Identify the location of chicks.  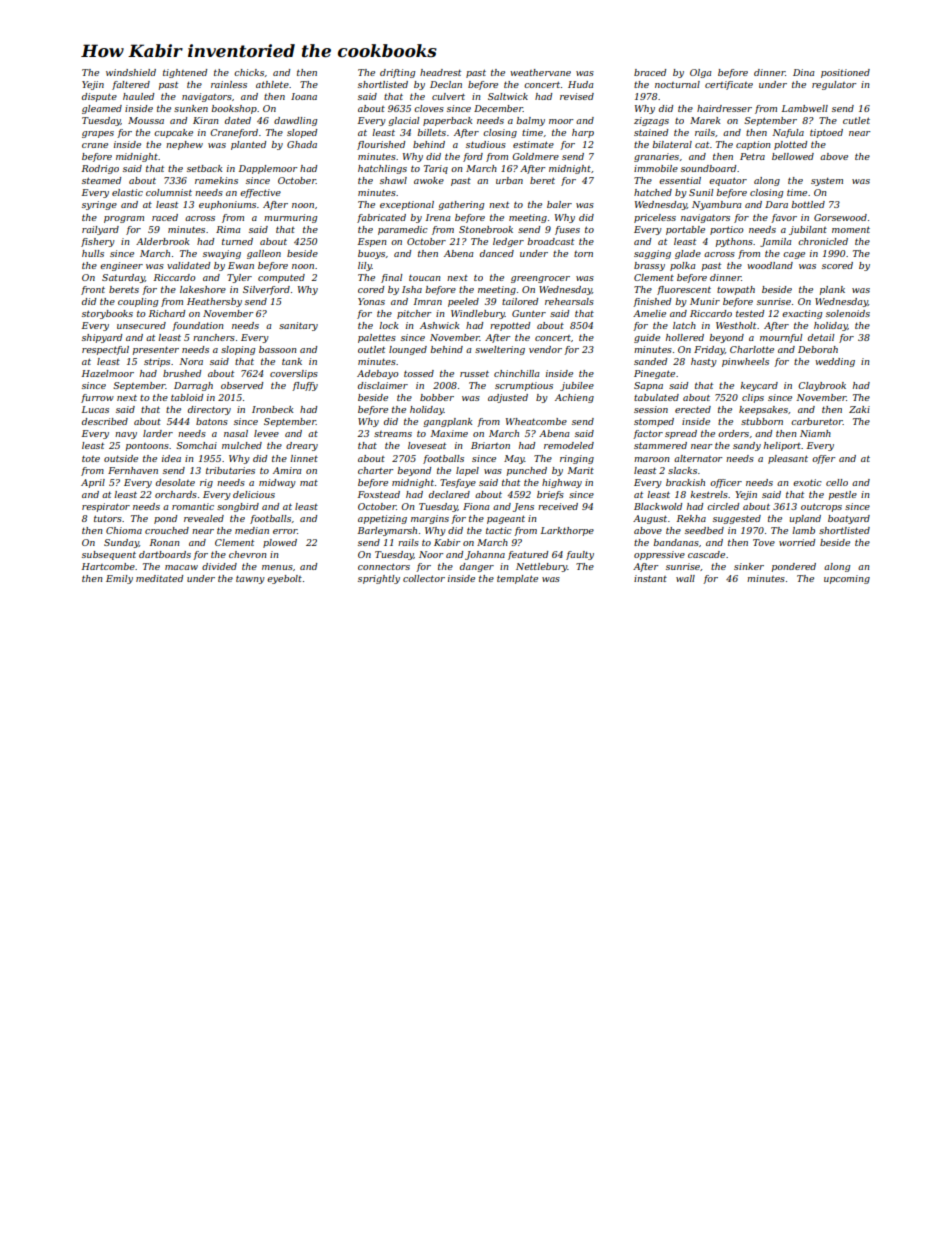
(249, 72).
